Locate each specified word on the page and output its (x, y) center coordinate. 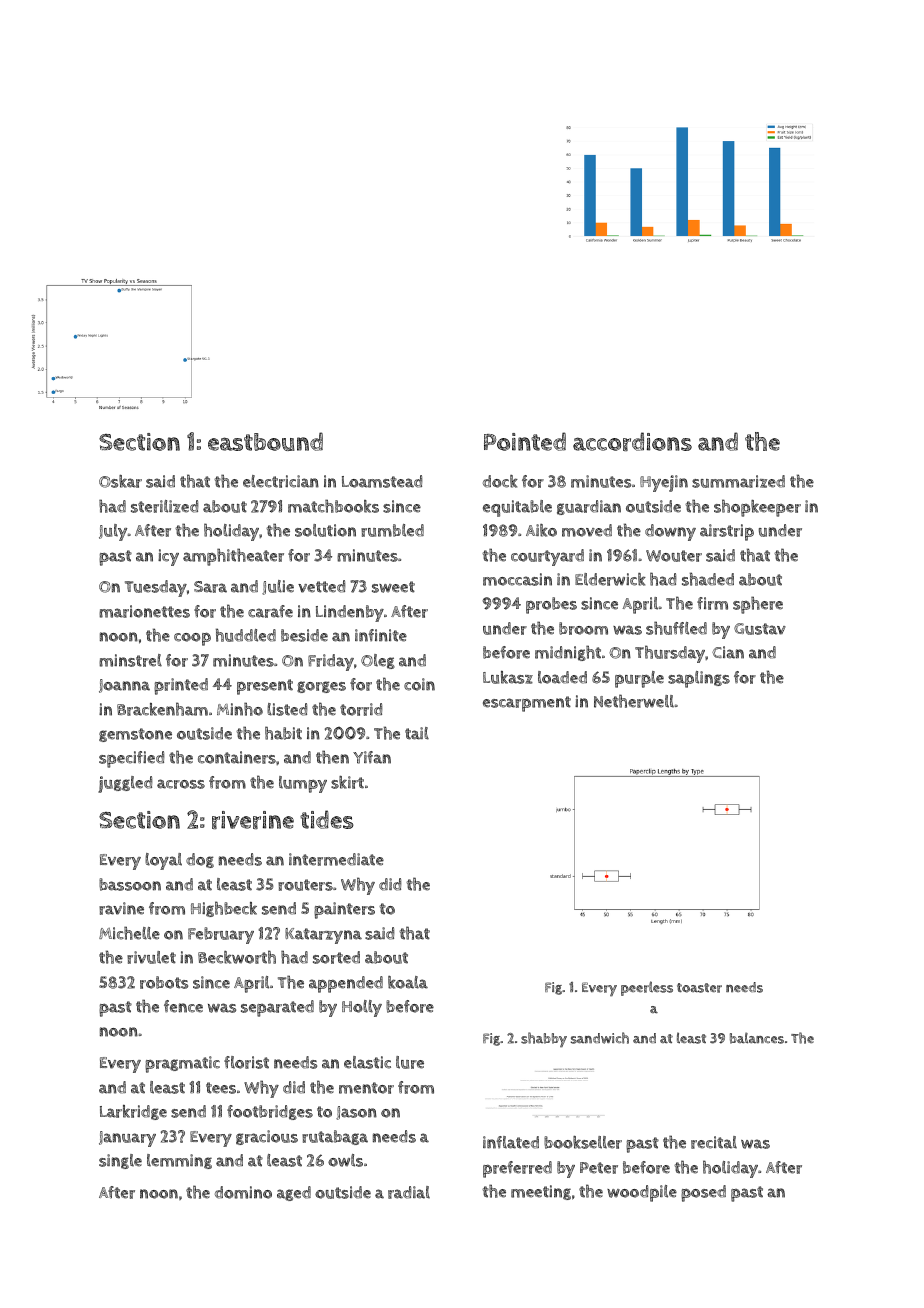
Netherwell (634, 701)
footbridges (270, 1112)
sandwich (600, 1038)
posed (703, 1193)
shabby (544, 1039)
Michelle (129, 933)
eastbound (265, 441)
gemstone (135, 735)
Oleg (378, 661)
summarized (738, 481)
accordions (632, 441)
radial (409, 1192)
